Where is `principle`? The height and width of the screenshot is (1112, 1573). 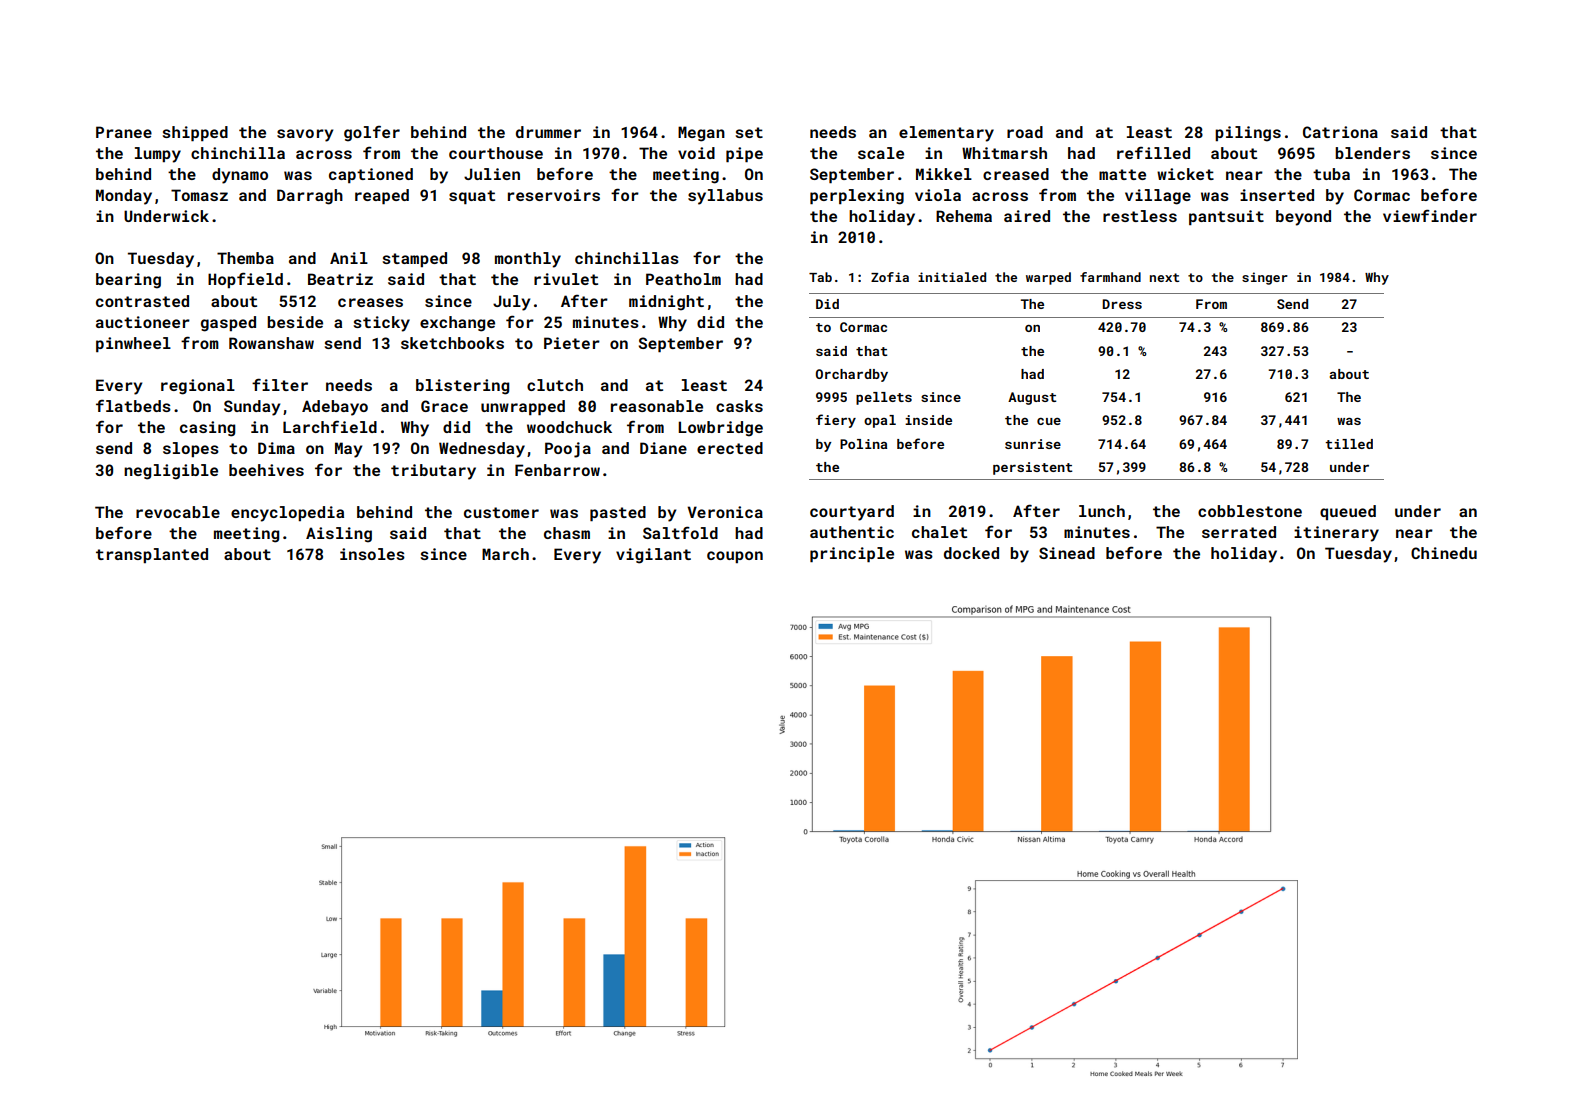 principle is located at coordinates (852, 554).
